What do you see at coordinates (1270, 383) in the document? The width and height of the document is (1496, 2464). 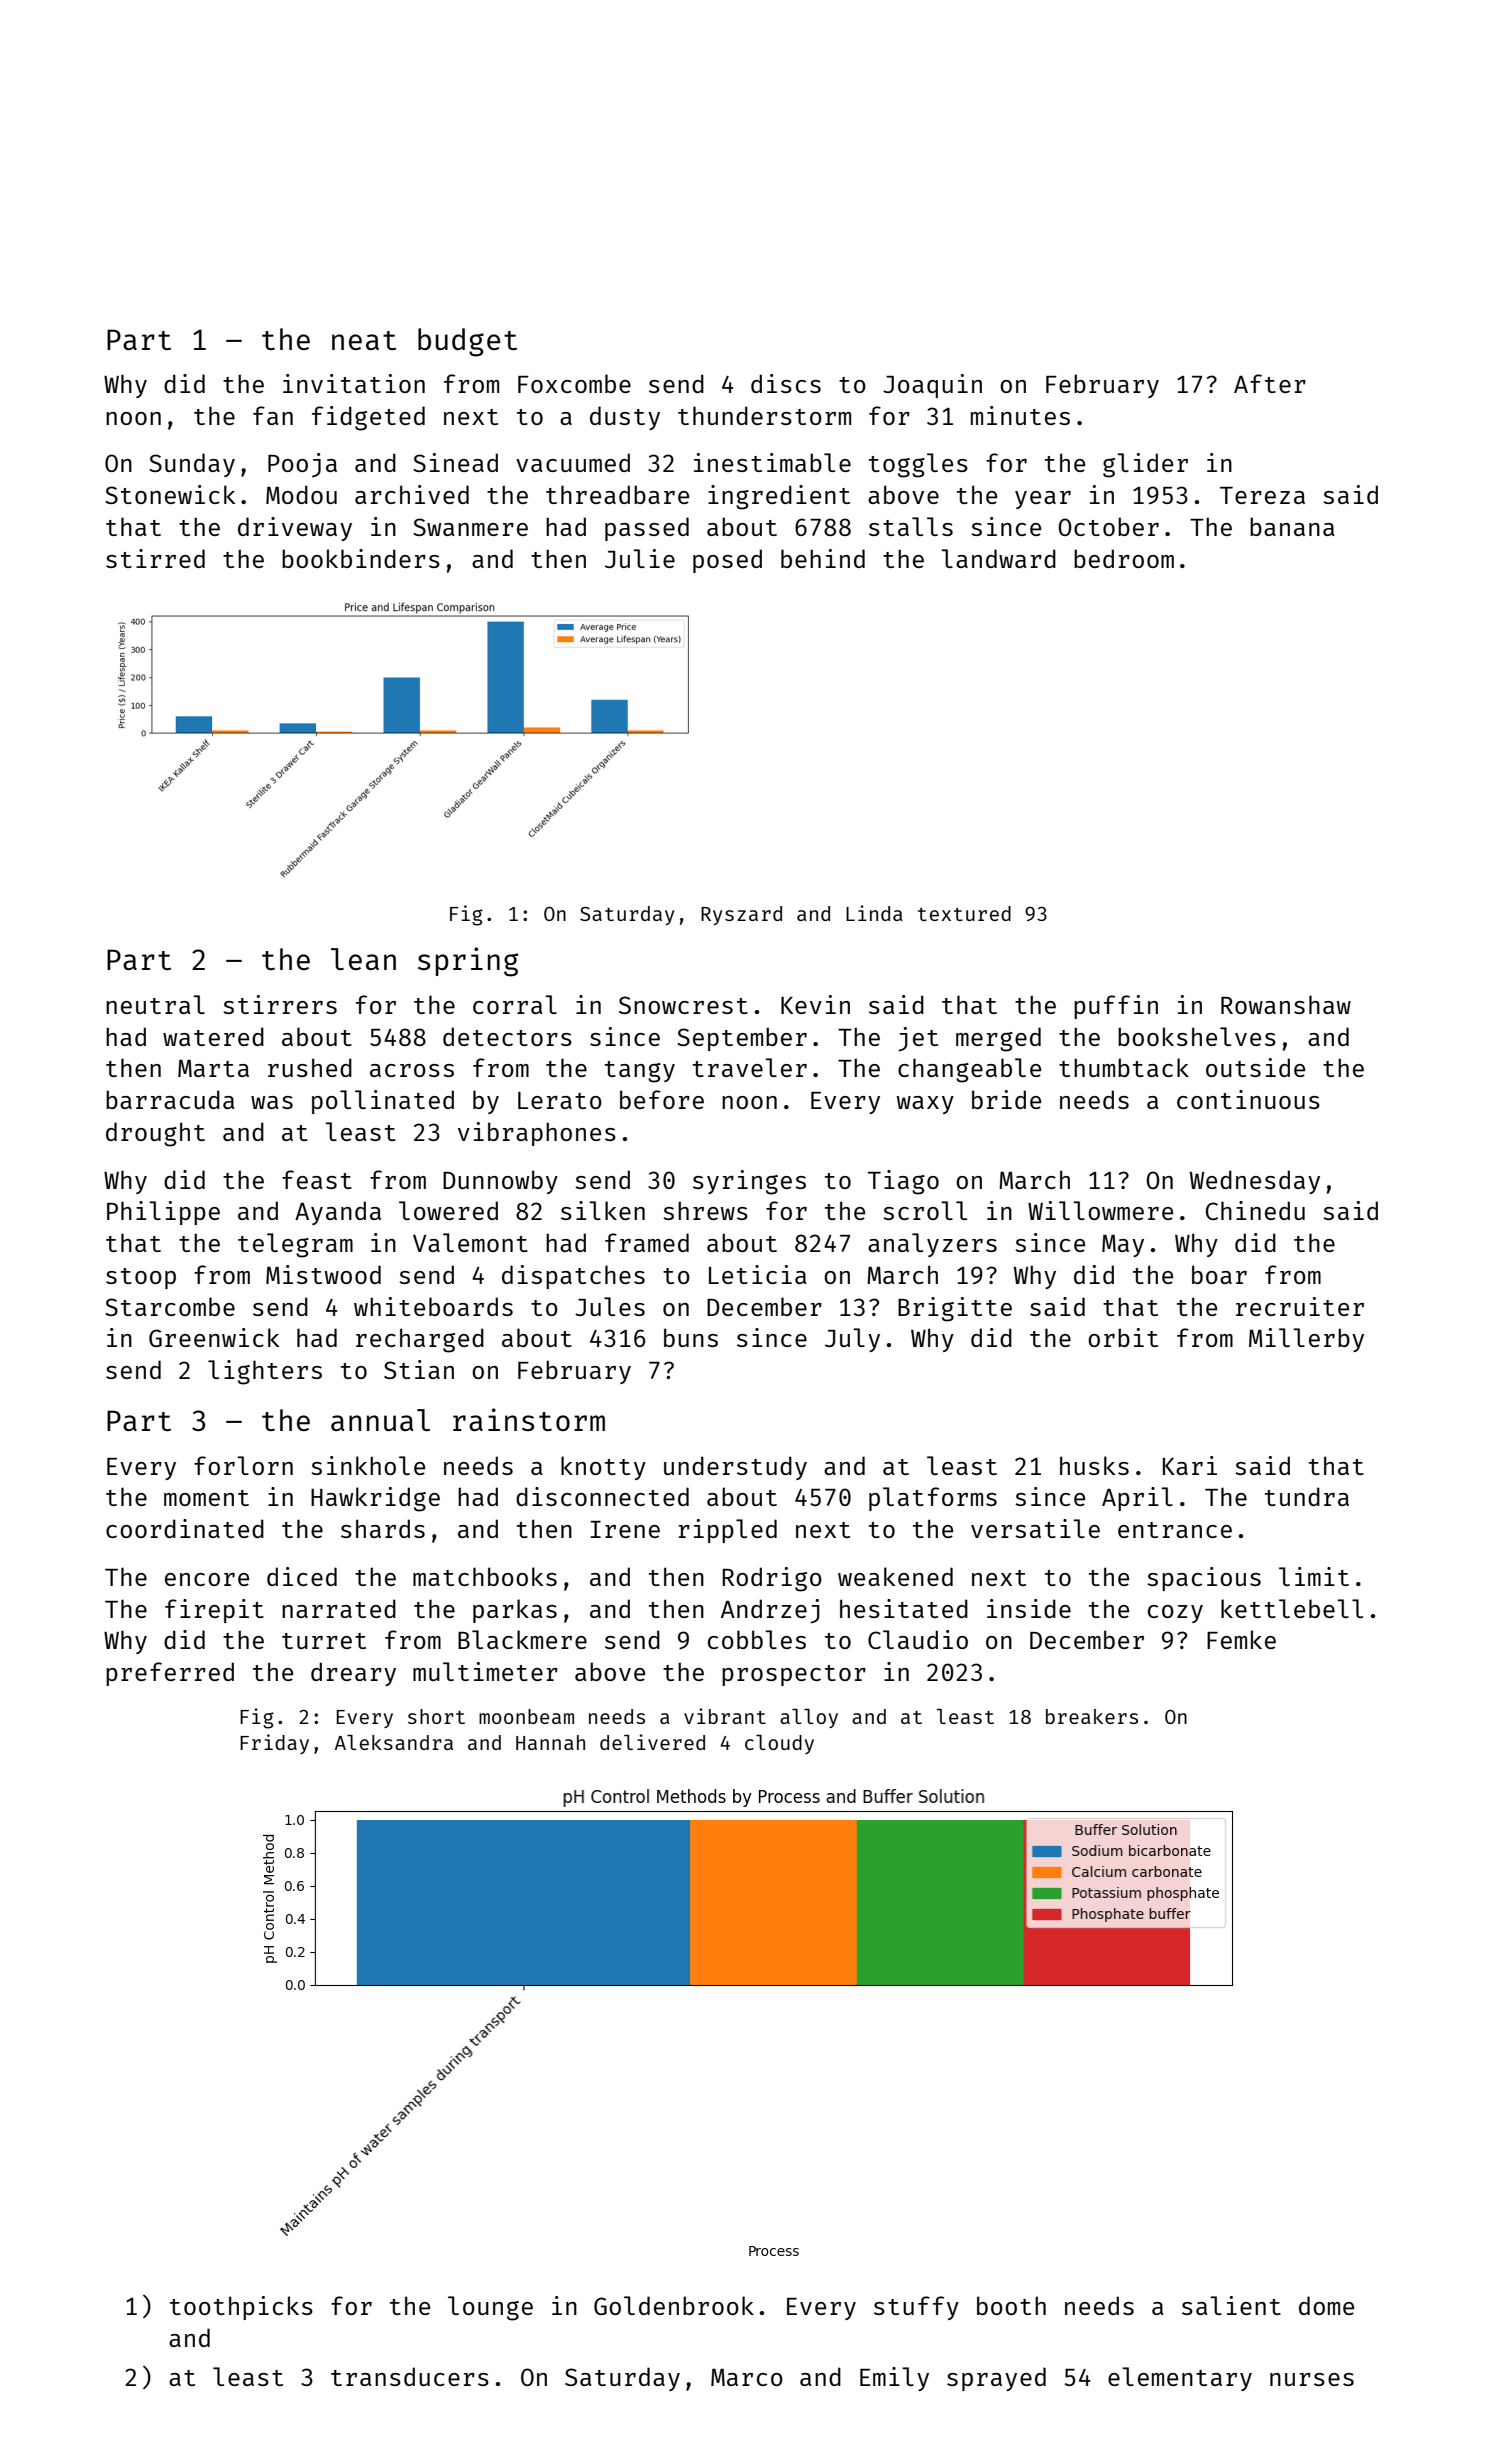 I see `After` at bounding box center [1270, 383].
